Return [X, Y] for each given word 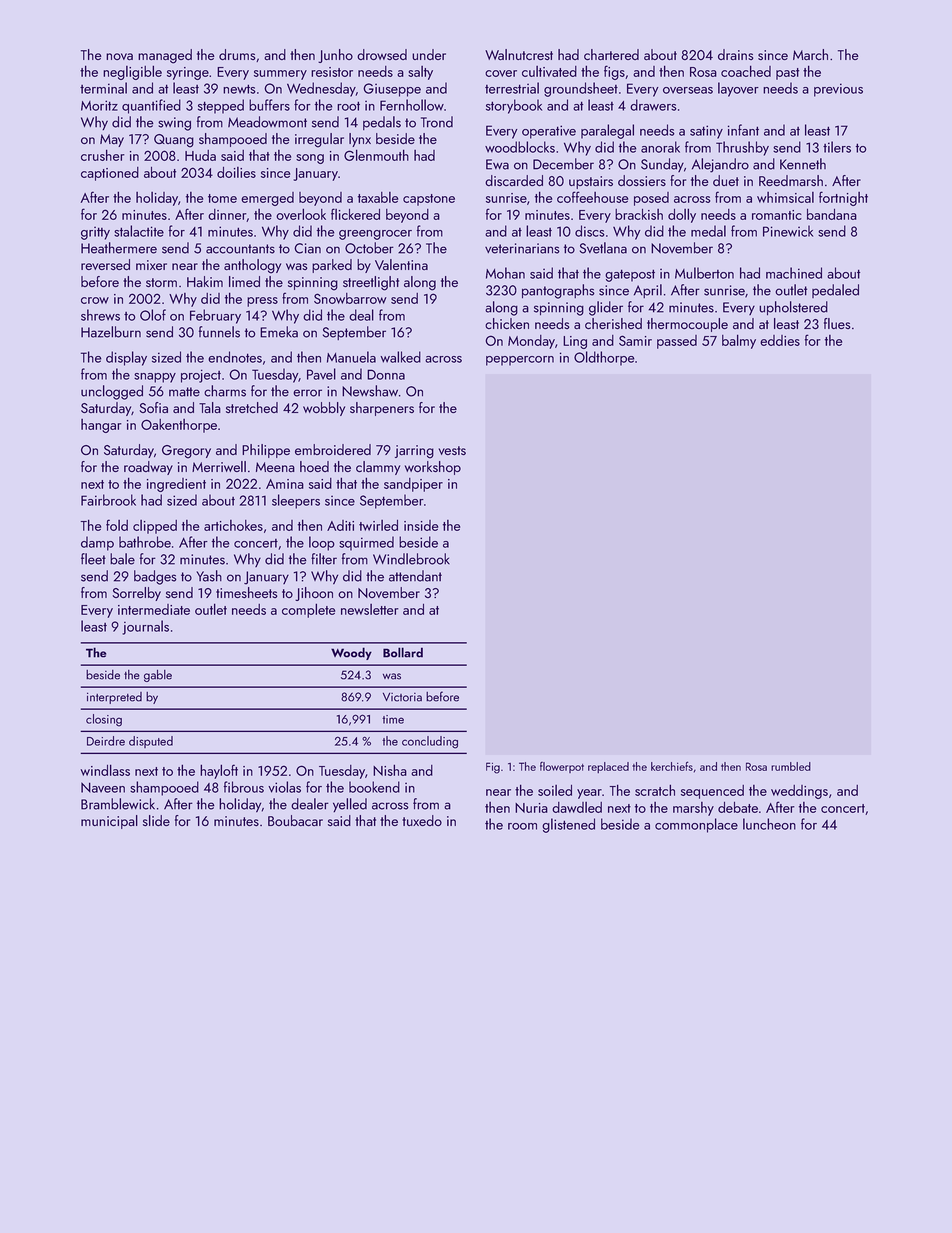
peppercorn [520, 361]
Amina [285, 484]
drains [735, 54]
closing [104, 720]
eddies [780, 340]
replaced [608, 767]
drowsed [382, 54]
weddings [799, 792]
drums [237, 54]
